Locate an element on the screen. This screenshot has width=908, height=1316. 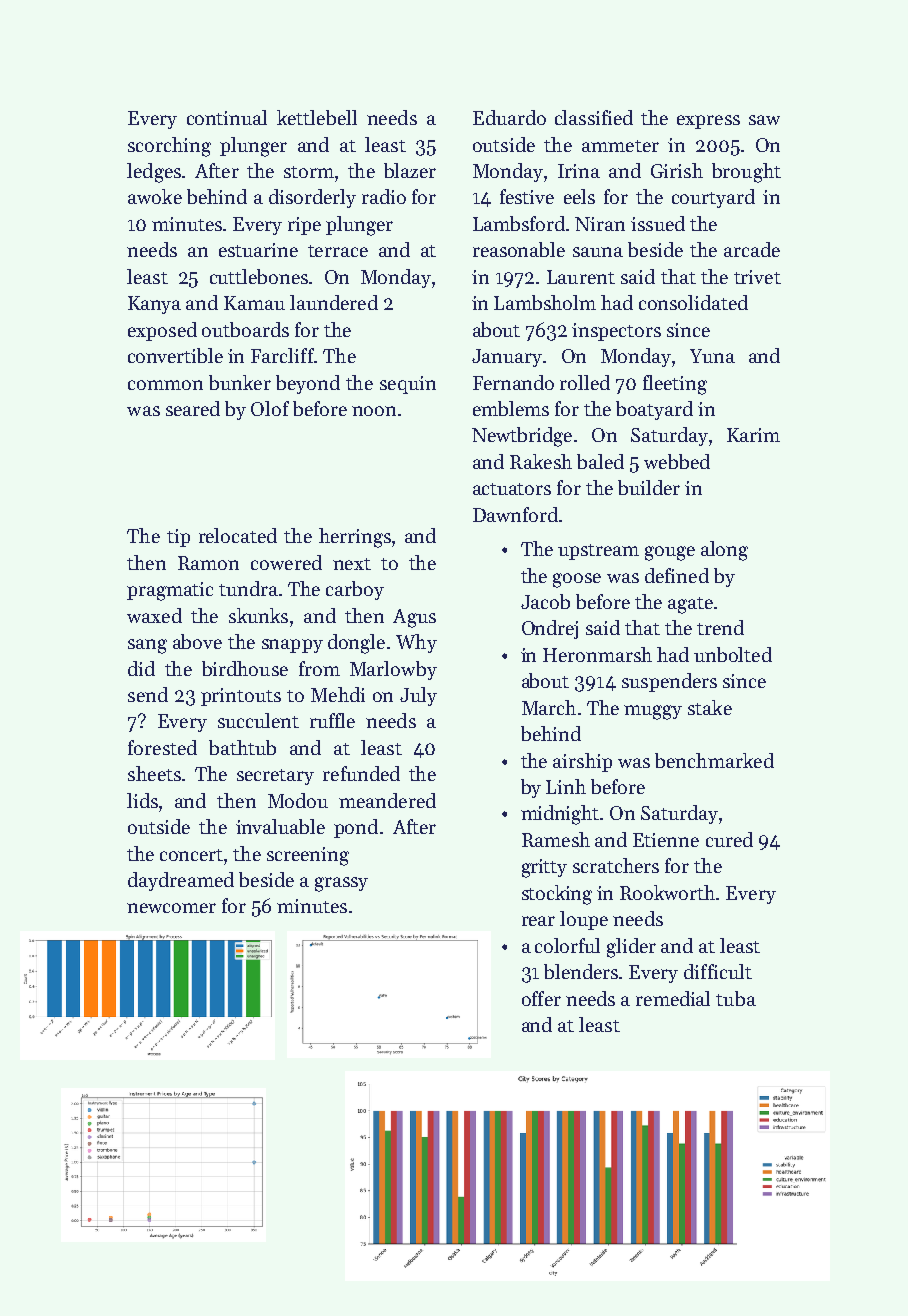
Eduardo is located at coordinates (509, 117).
